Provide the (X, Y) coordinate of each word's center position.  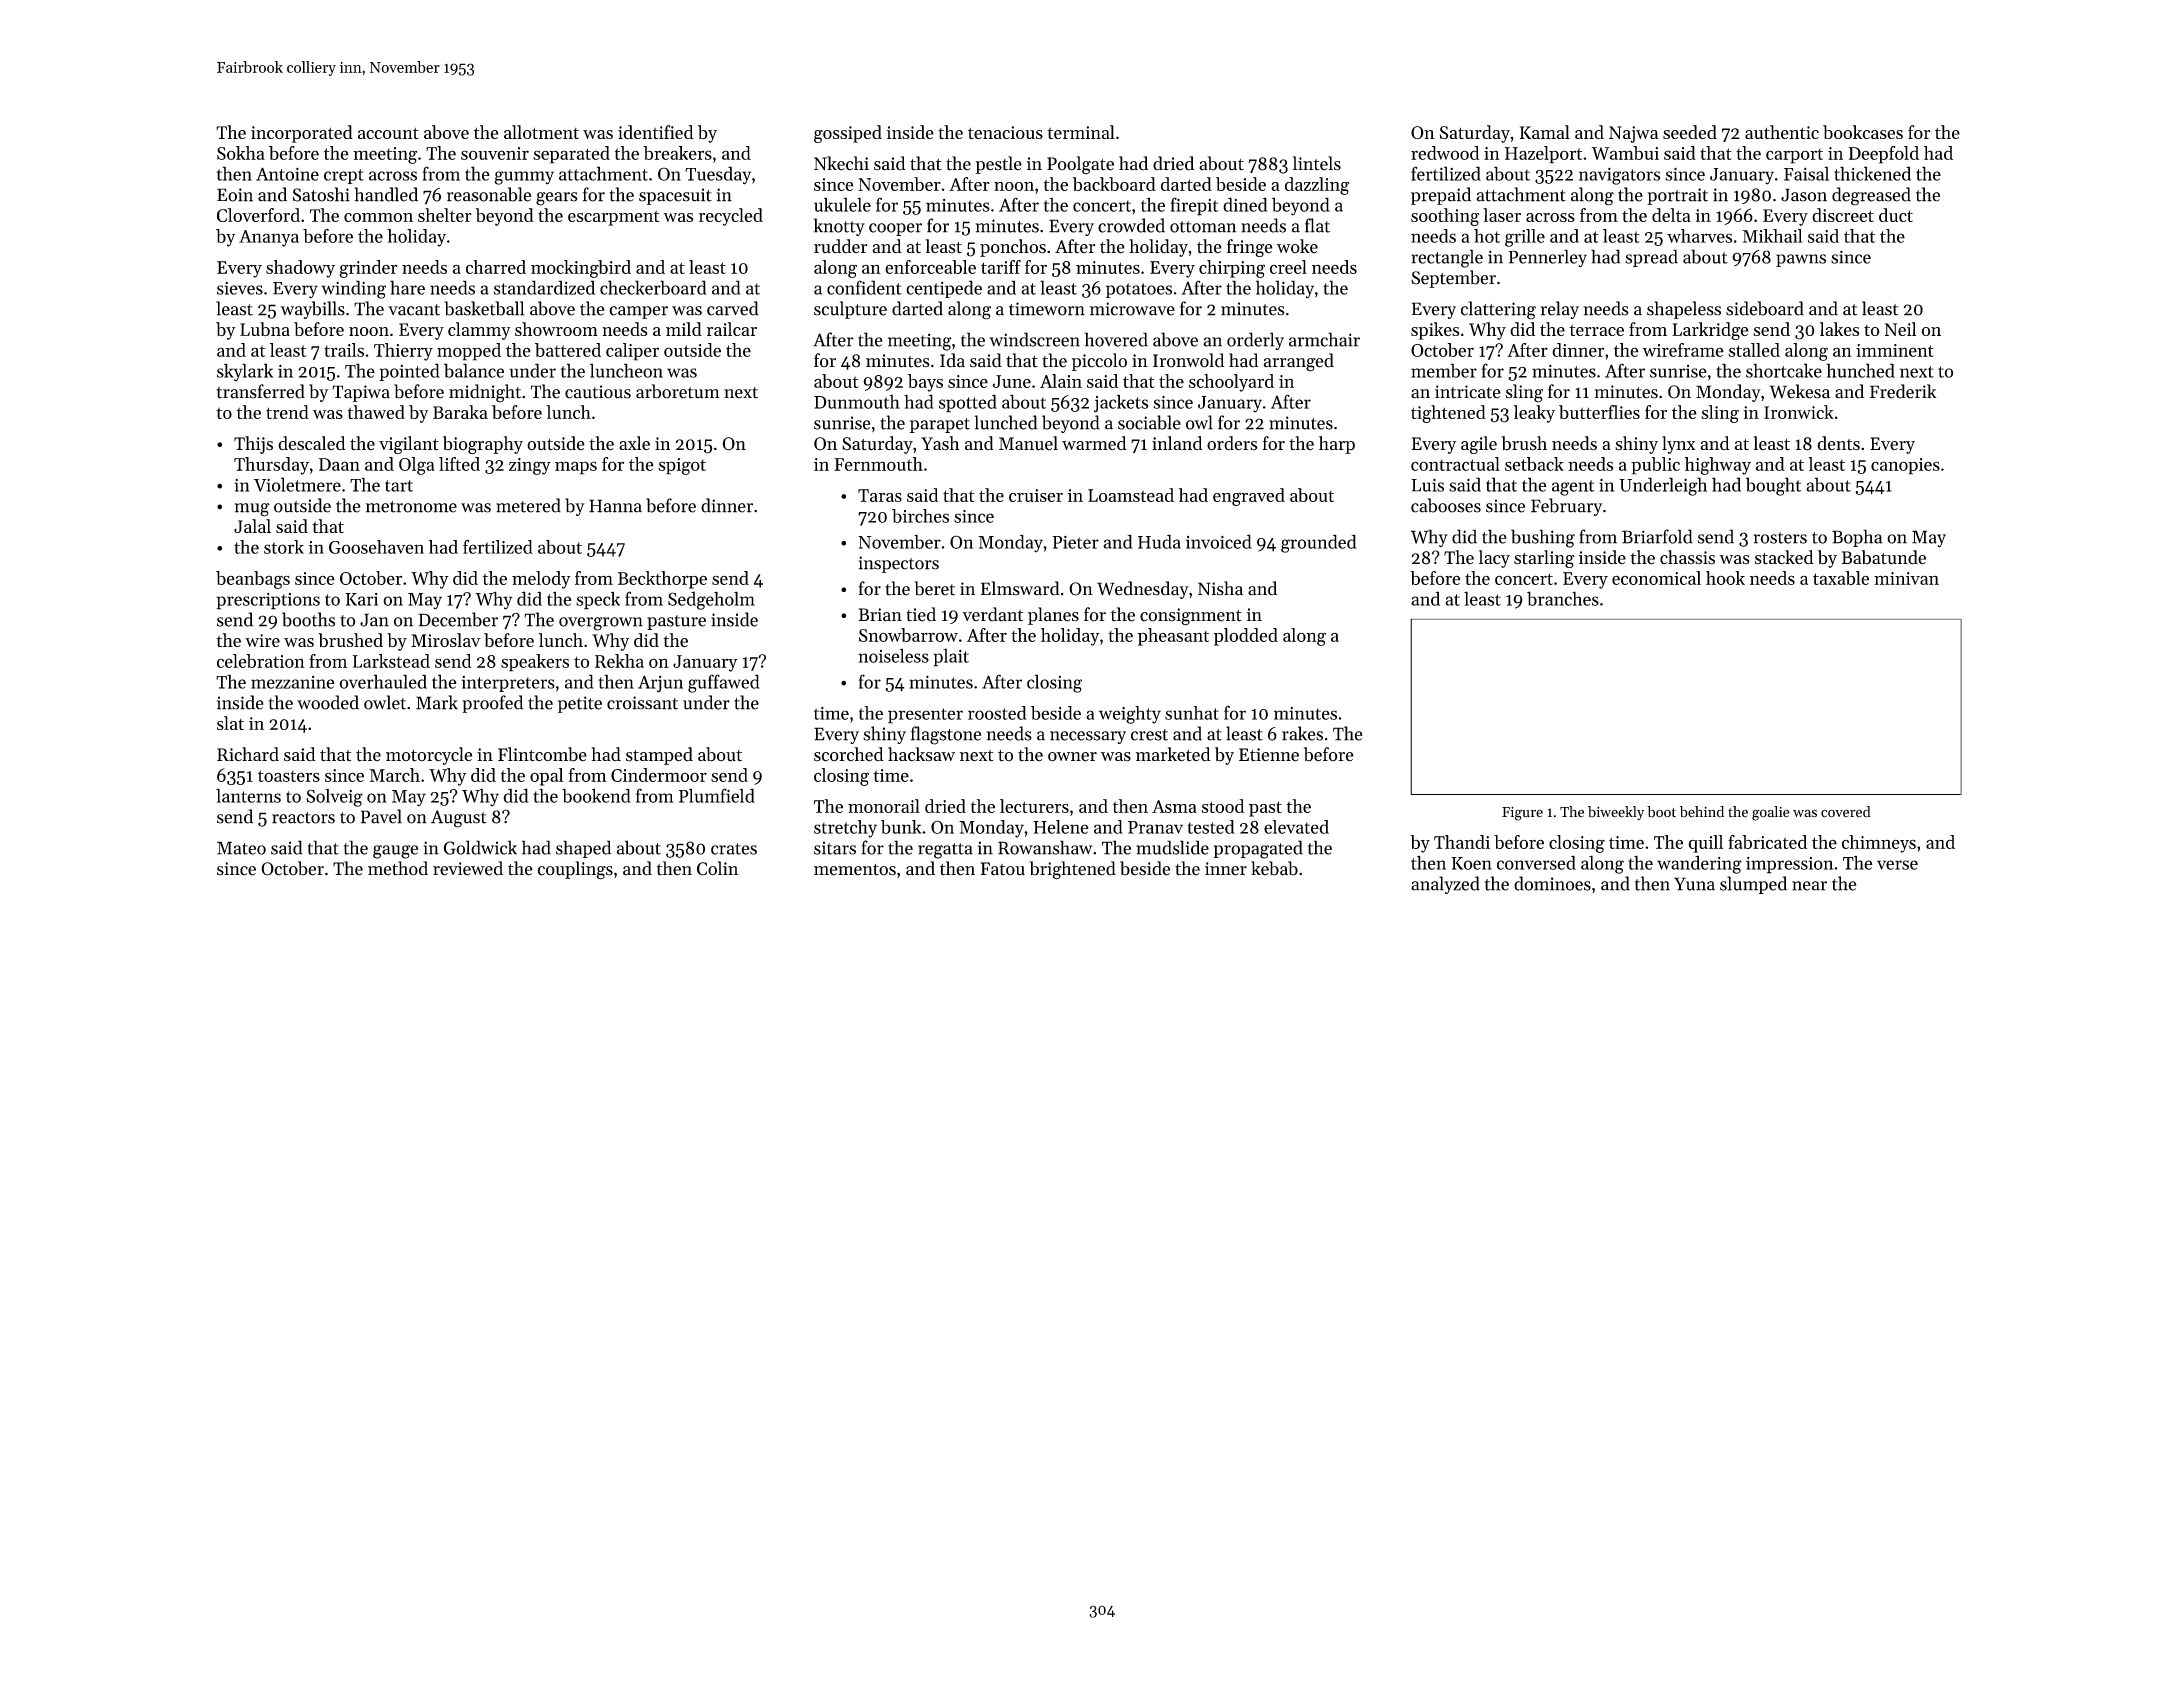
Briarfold (1657, 536)
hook (1725, 578)
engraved (1249, 497)
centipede (944, 289)
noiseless (893, 655)
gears (557, 199)
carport (1794, 156)
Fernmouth (878, 464)
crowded (1131, 225)
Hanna (615, 506)
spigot (682, 466)
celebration (261, 661)
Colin (717, 868)
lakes (1840, 329)
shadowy (300, 269)
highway (1718, 466)
